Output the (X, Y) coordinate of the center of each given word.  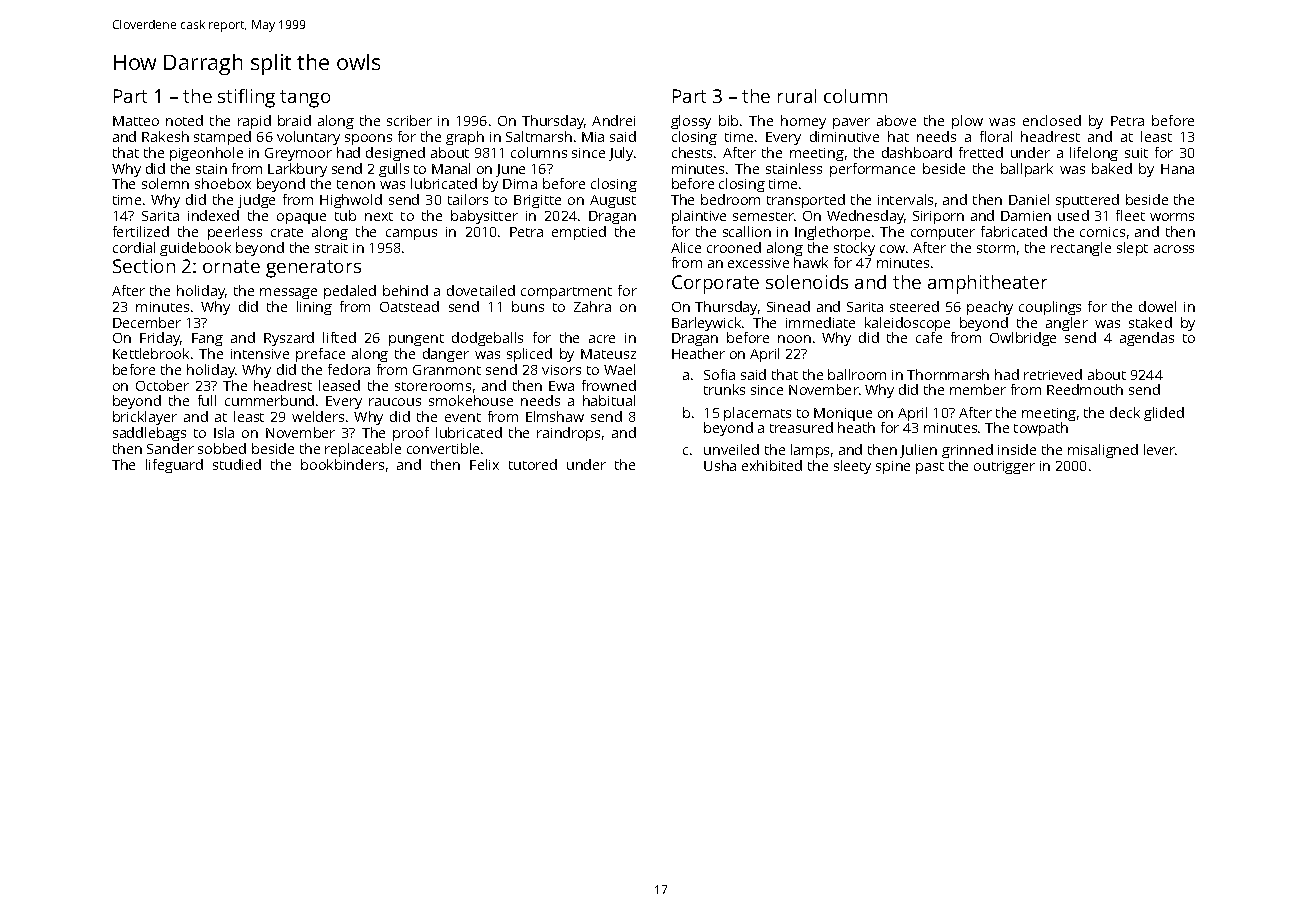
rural (797, 96)
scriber (409, 120)
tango (305, 99)
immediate (820, 322)
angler (1067, 324)
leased (339, 385)
